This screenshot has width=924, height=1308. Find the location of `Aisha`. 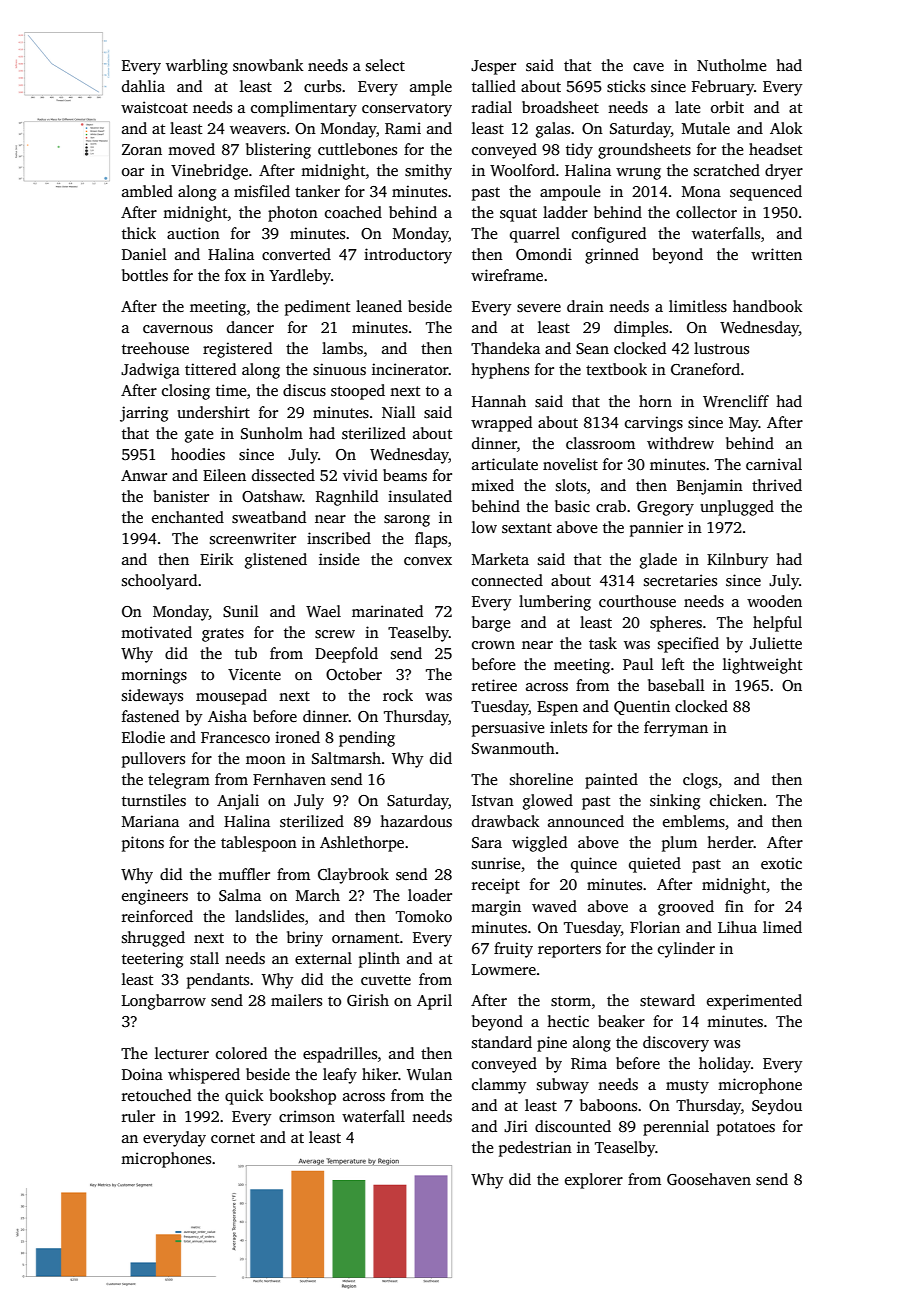

Aisha is located at coordinates (227, 716).
